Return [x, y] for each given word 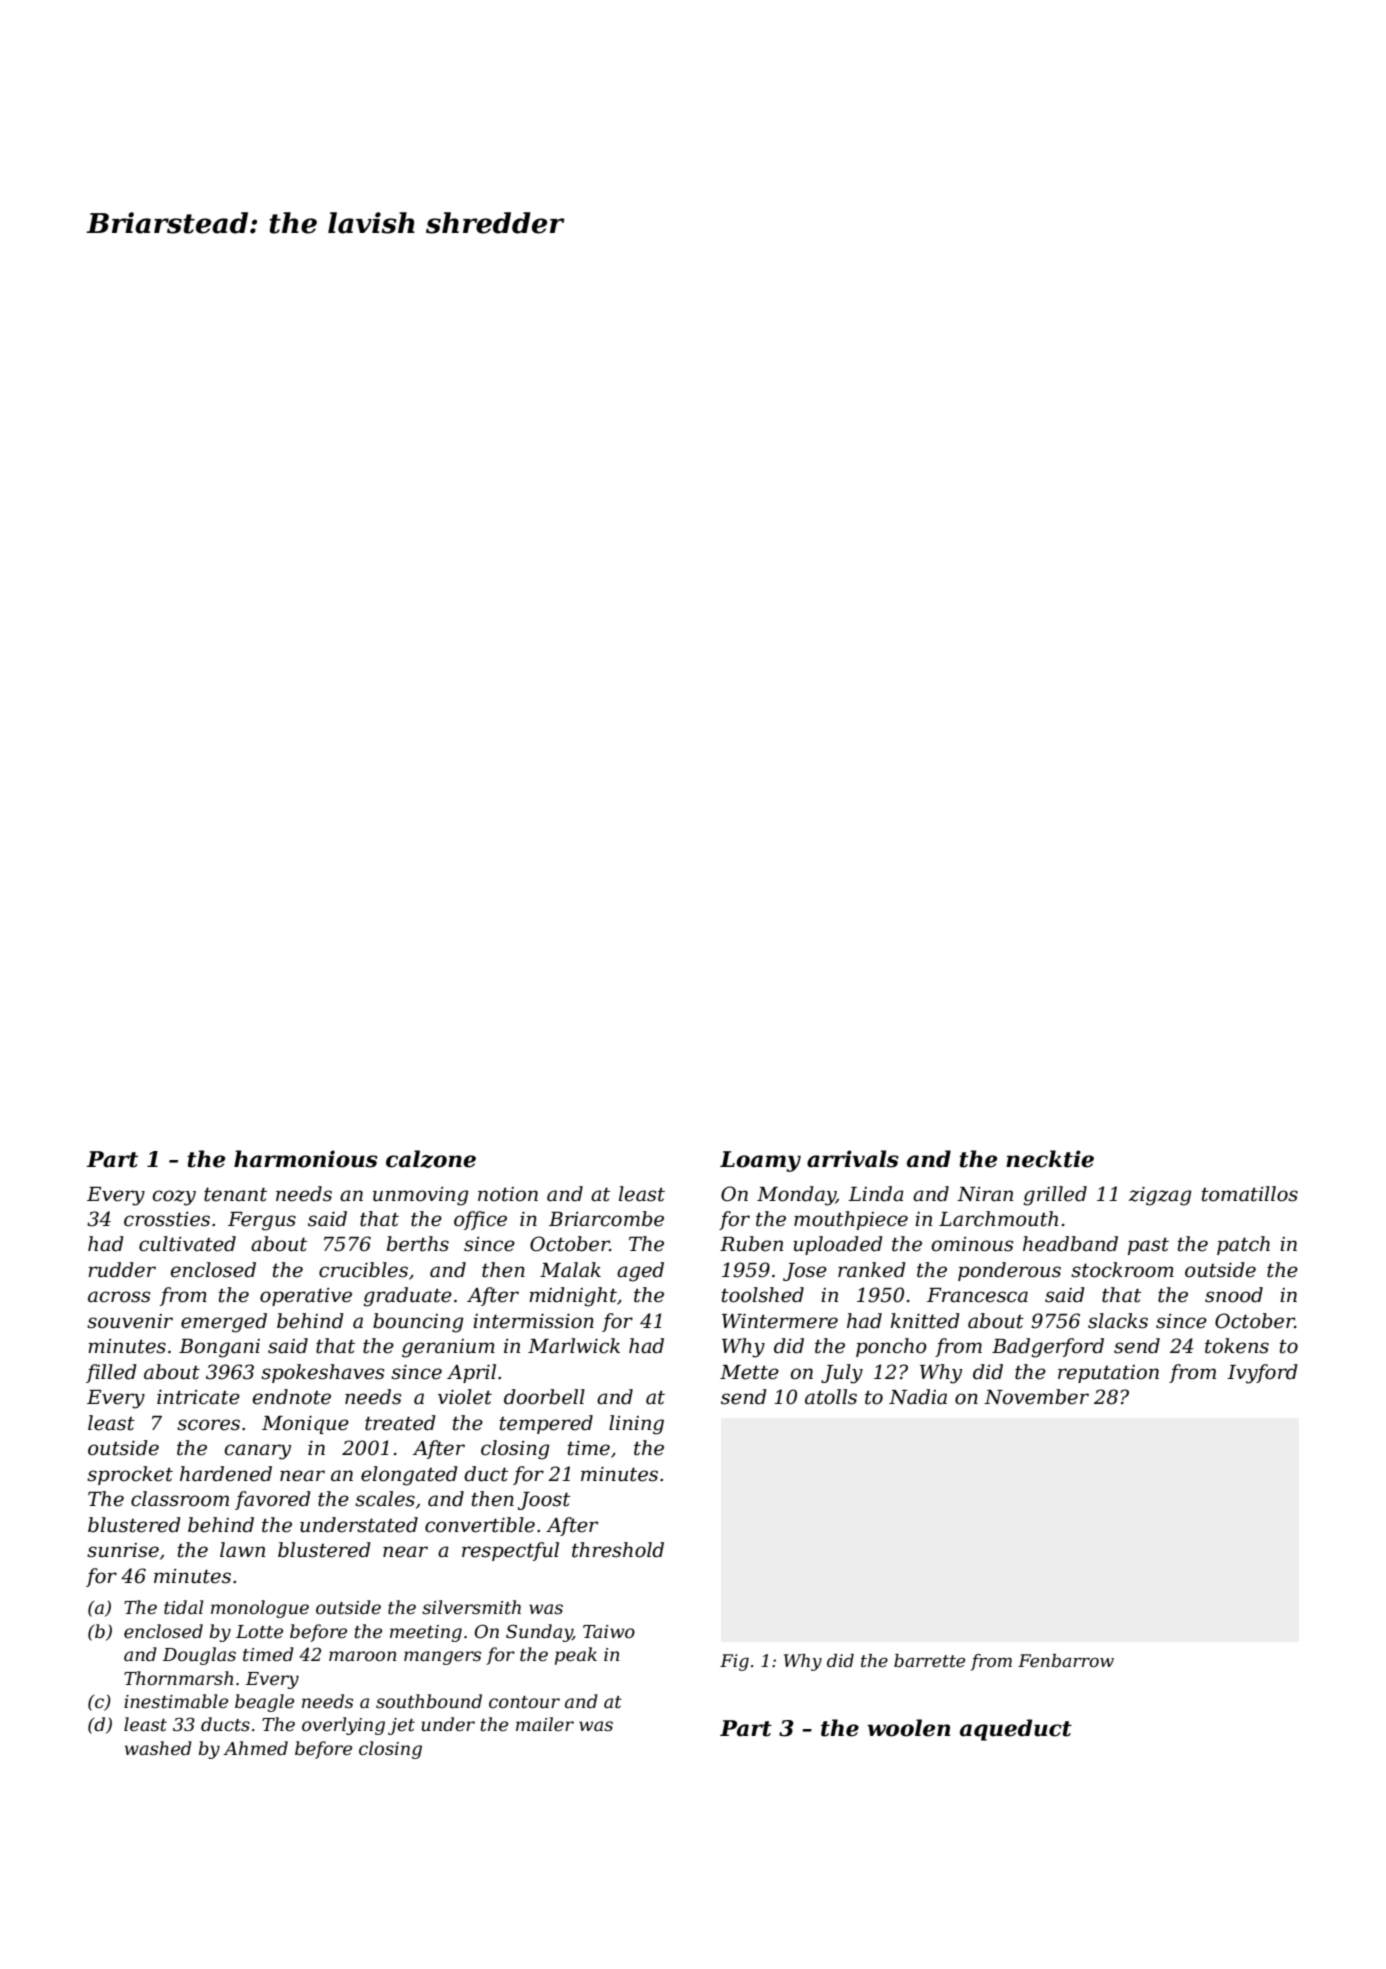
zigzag [1160, 1196]
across [119, 1297]
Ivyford [1262, 1374]
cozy [174, 1198]
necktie [1050, 1159]
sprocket [130, 1475]
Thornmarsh [178, 1678]
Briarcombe [606, 1219]
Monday [796, 1196]
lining [636, 1425]
